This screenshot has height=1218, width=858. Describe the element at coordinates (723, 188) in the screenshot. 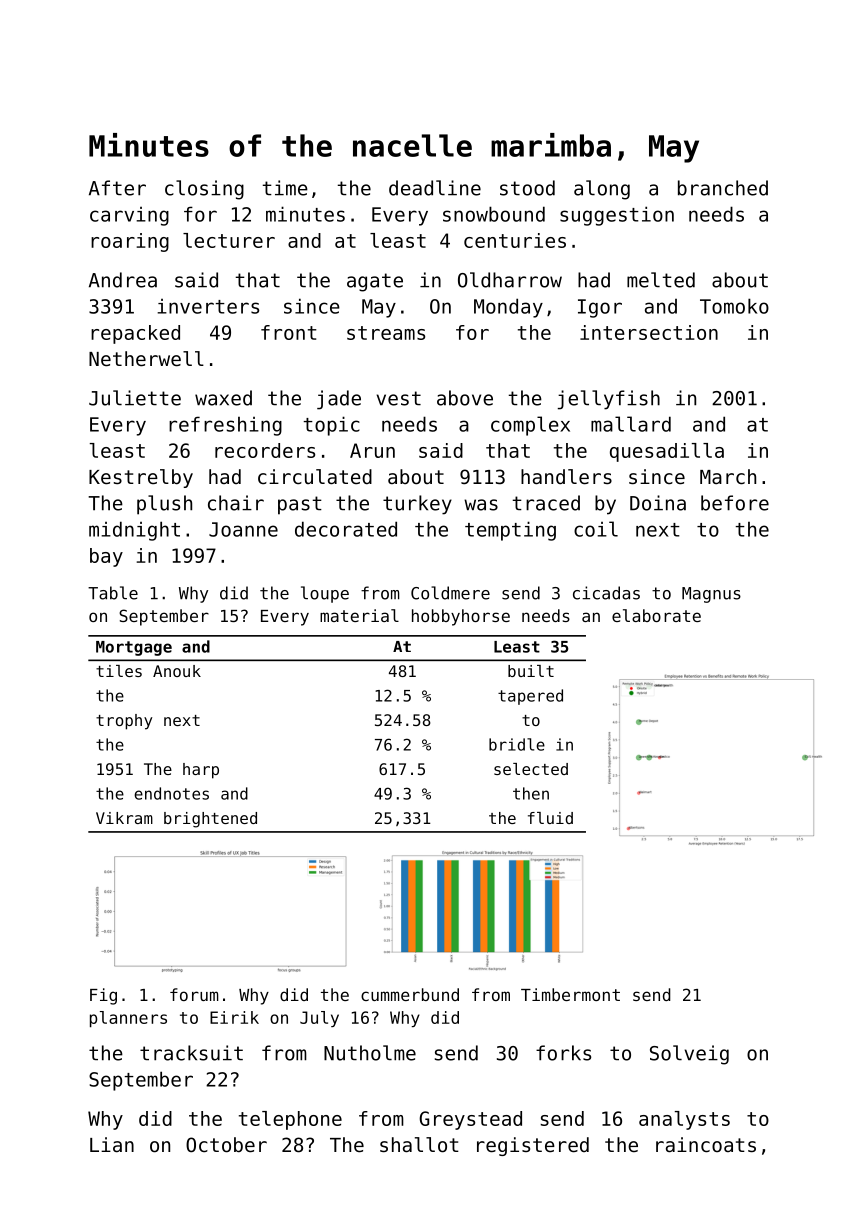

I see `branched` at that location.
